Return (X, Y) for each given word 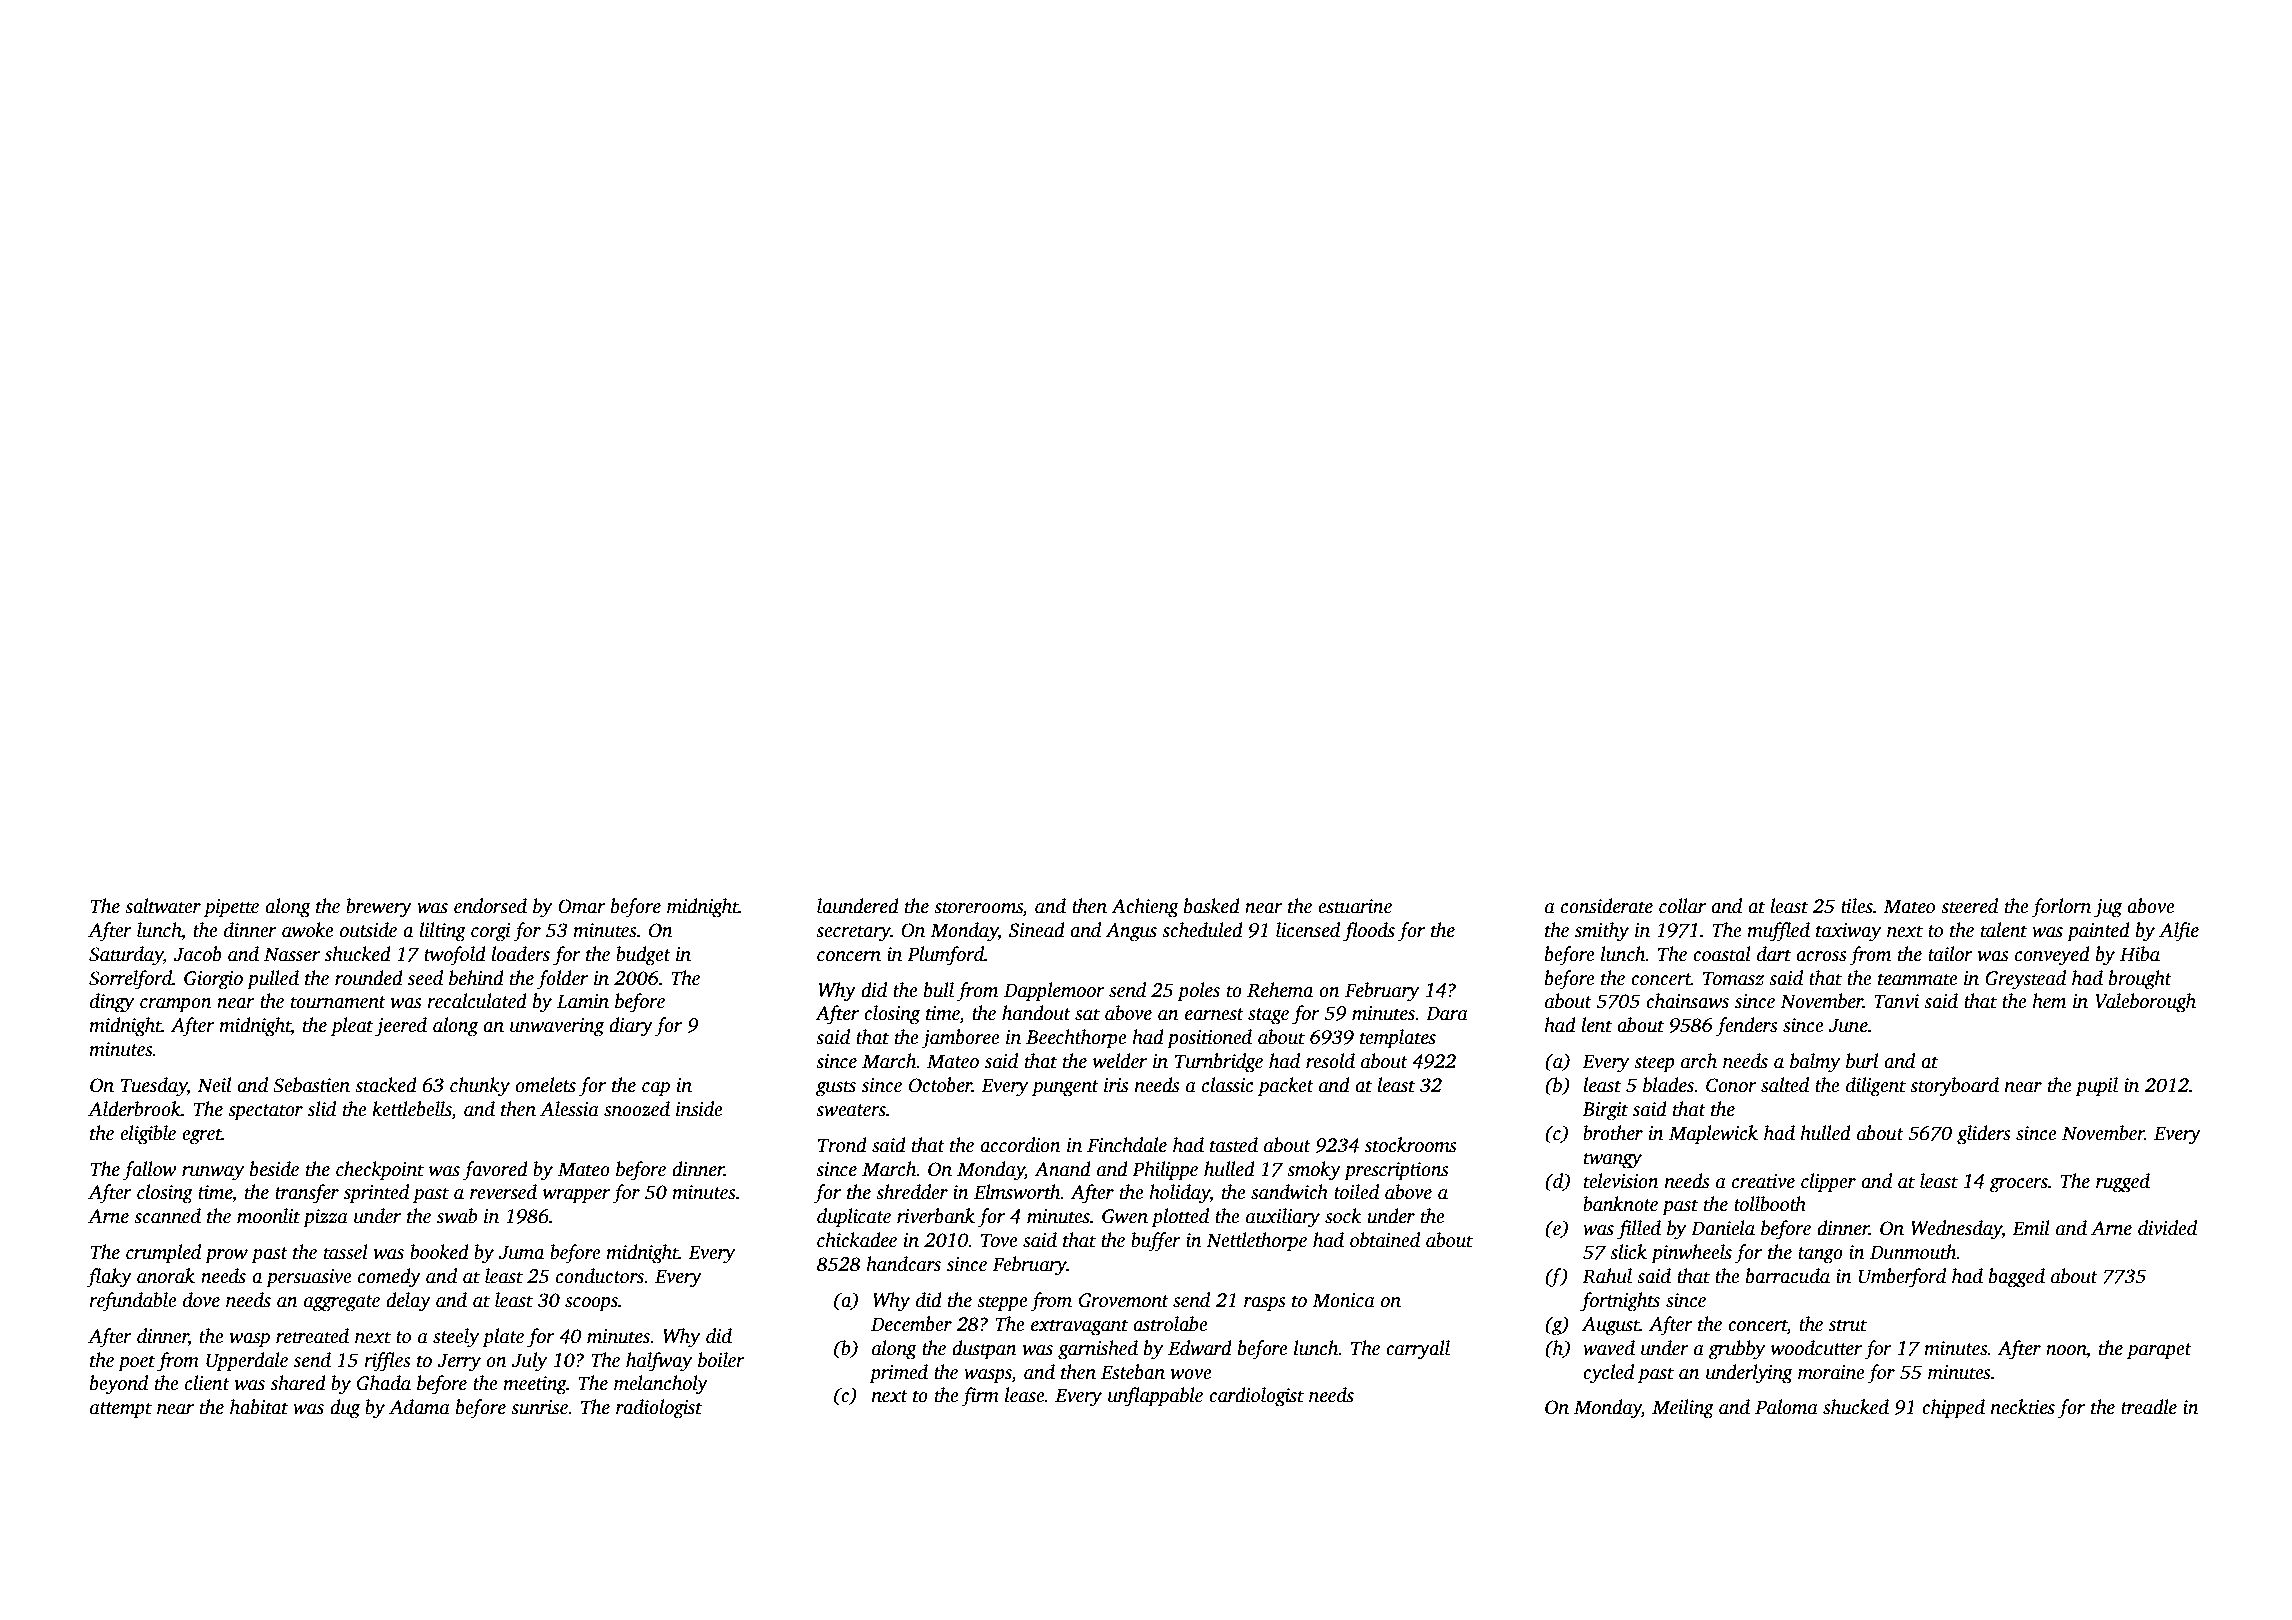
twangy (1613, 1160)
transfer (307, 1194)
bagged (2017, 1278)
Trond (842, 1145)
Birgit (1605, 1111)
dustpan (984, 1350)
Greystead (2025, 980)
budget (643, 956)
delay (408, 1302)
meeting (535, 1385)
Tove (999, 1240)
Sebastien (311, 1085)
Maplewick (1713, 1135)
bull (939, 990)
